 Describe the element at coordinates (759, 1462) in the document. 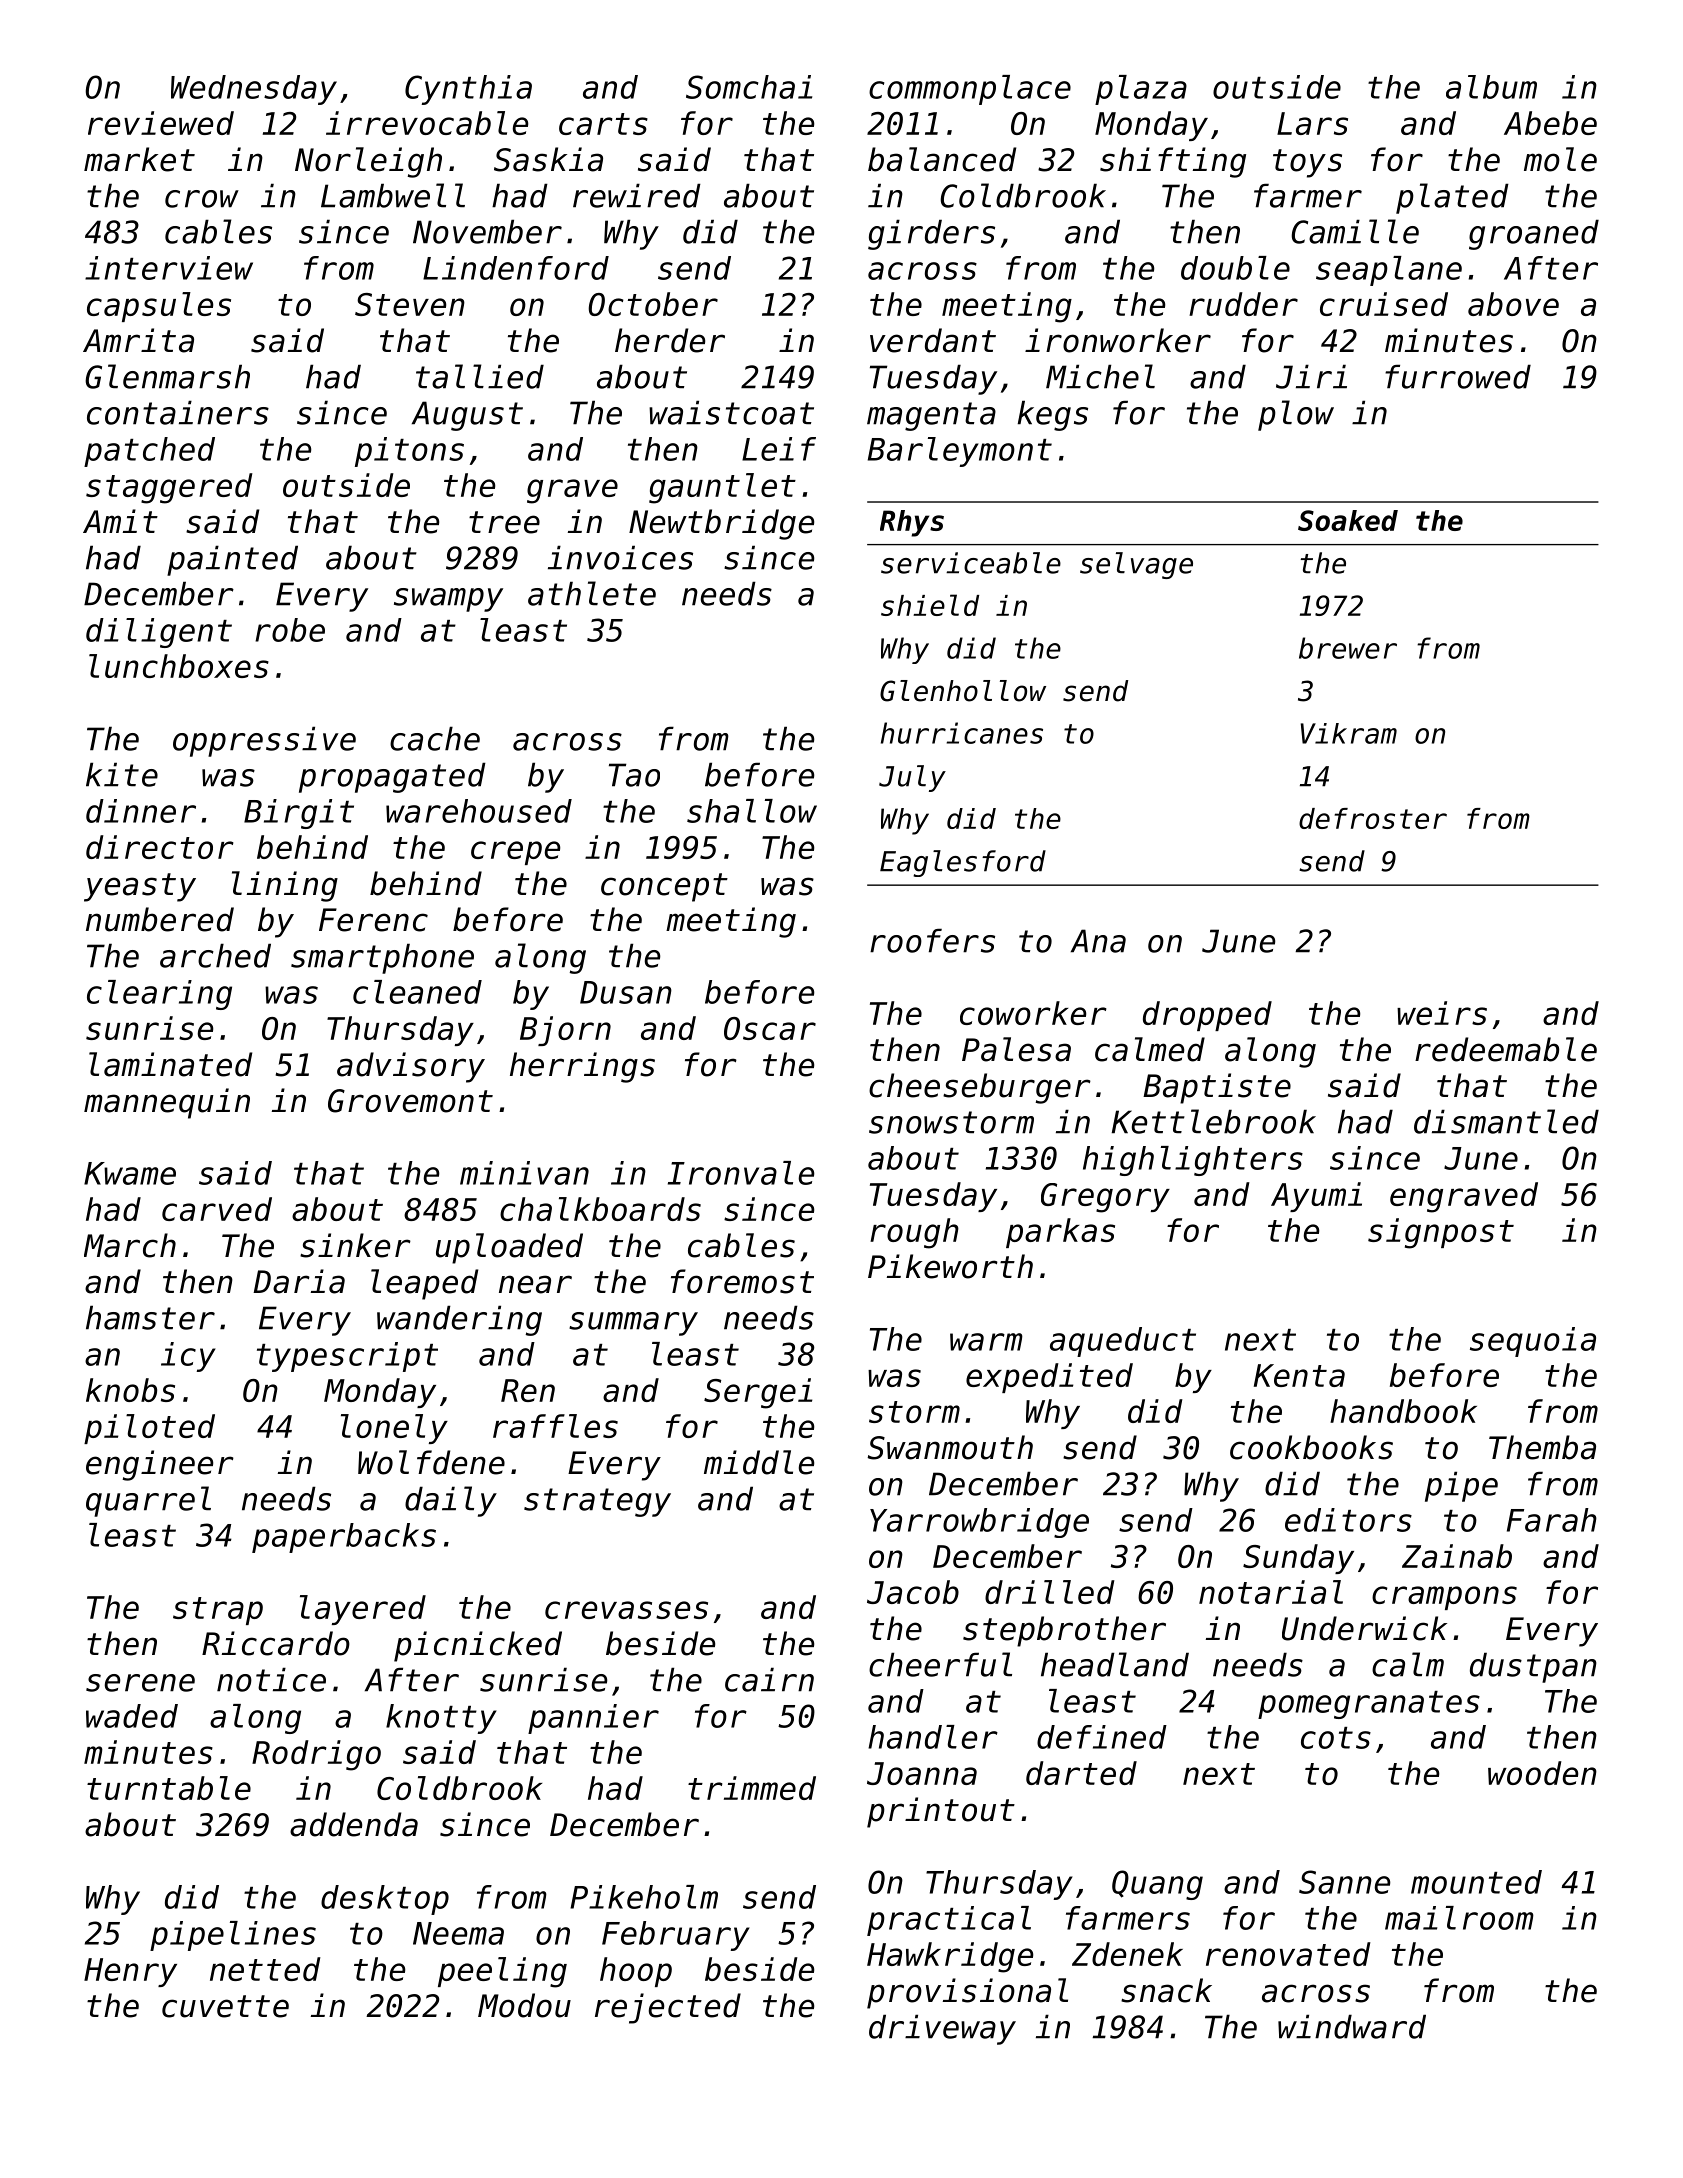

I see `middle` at that location.
